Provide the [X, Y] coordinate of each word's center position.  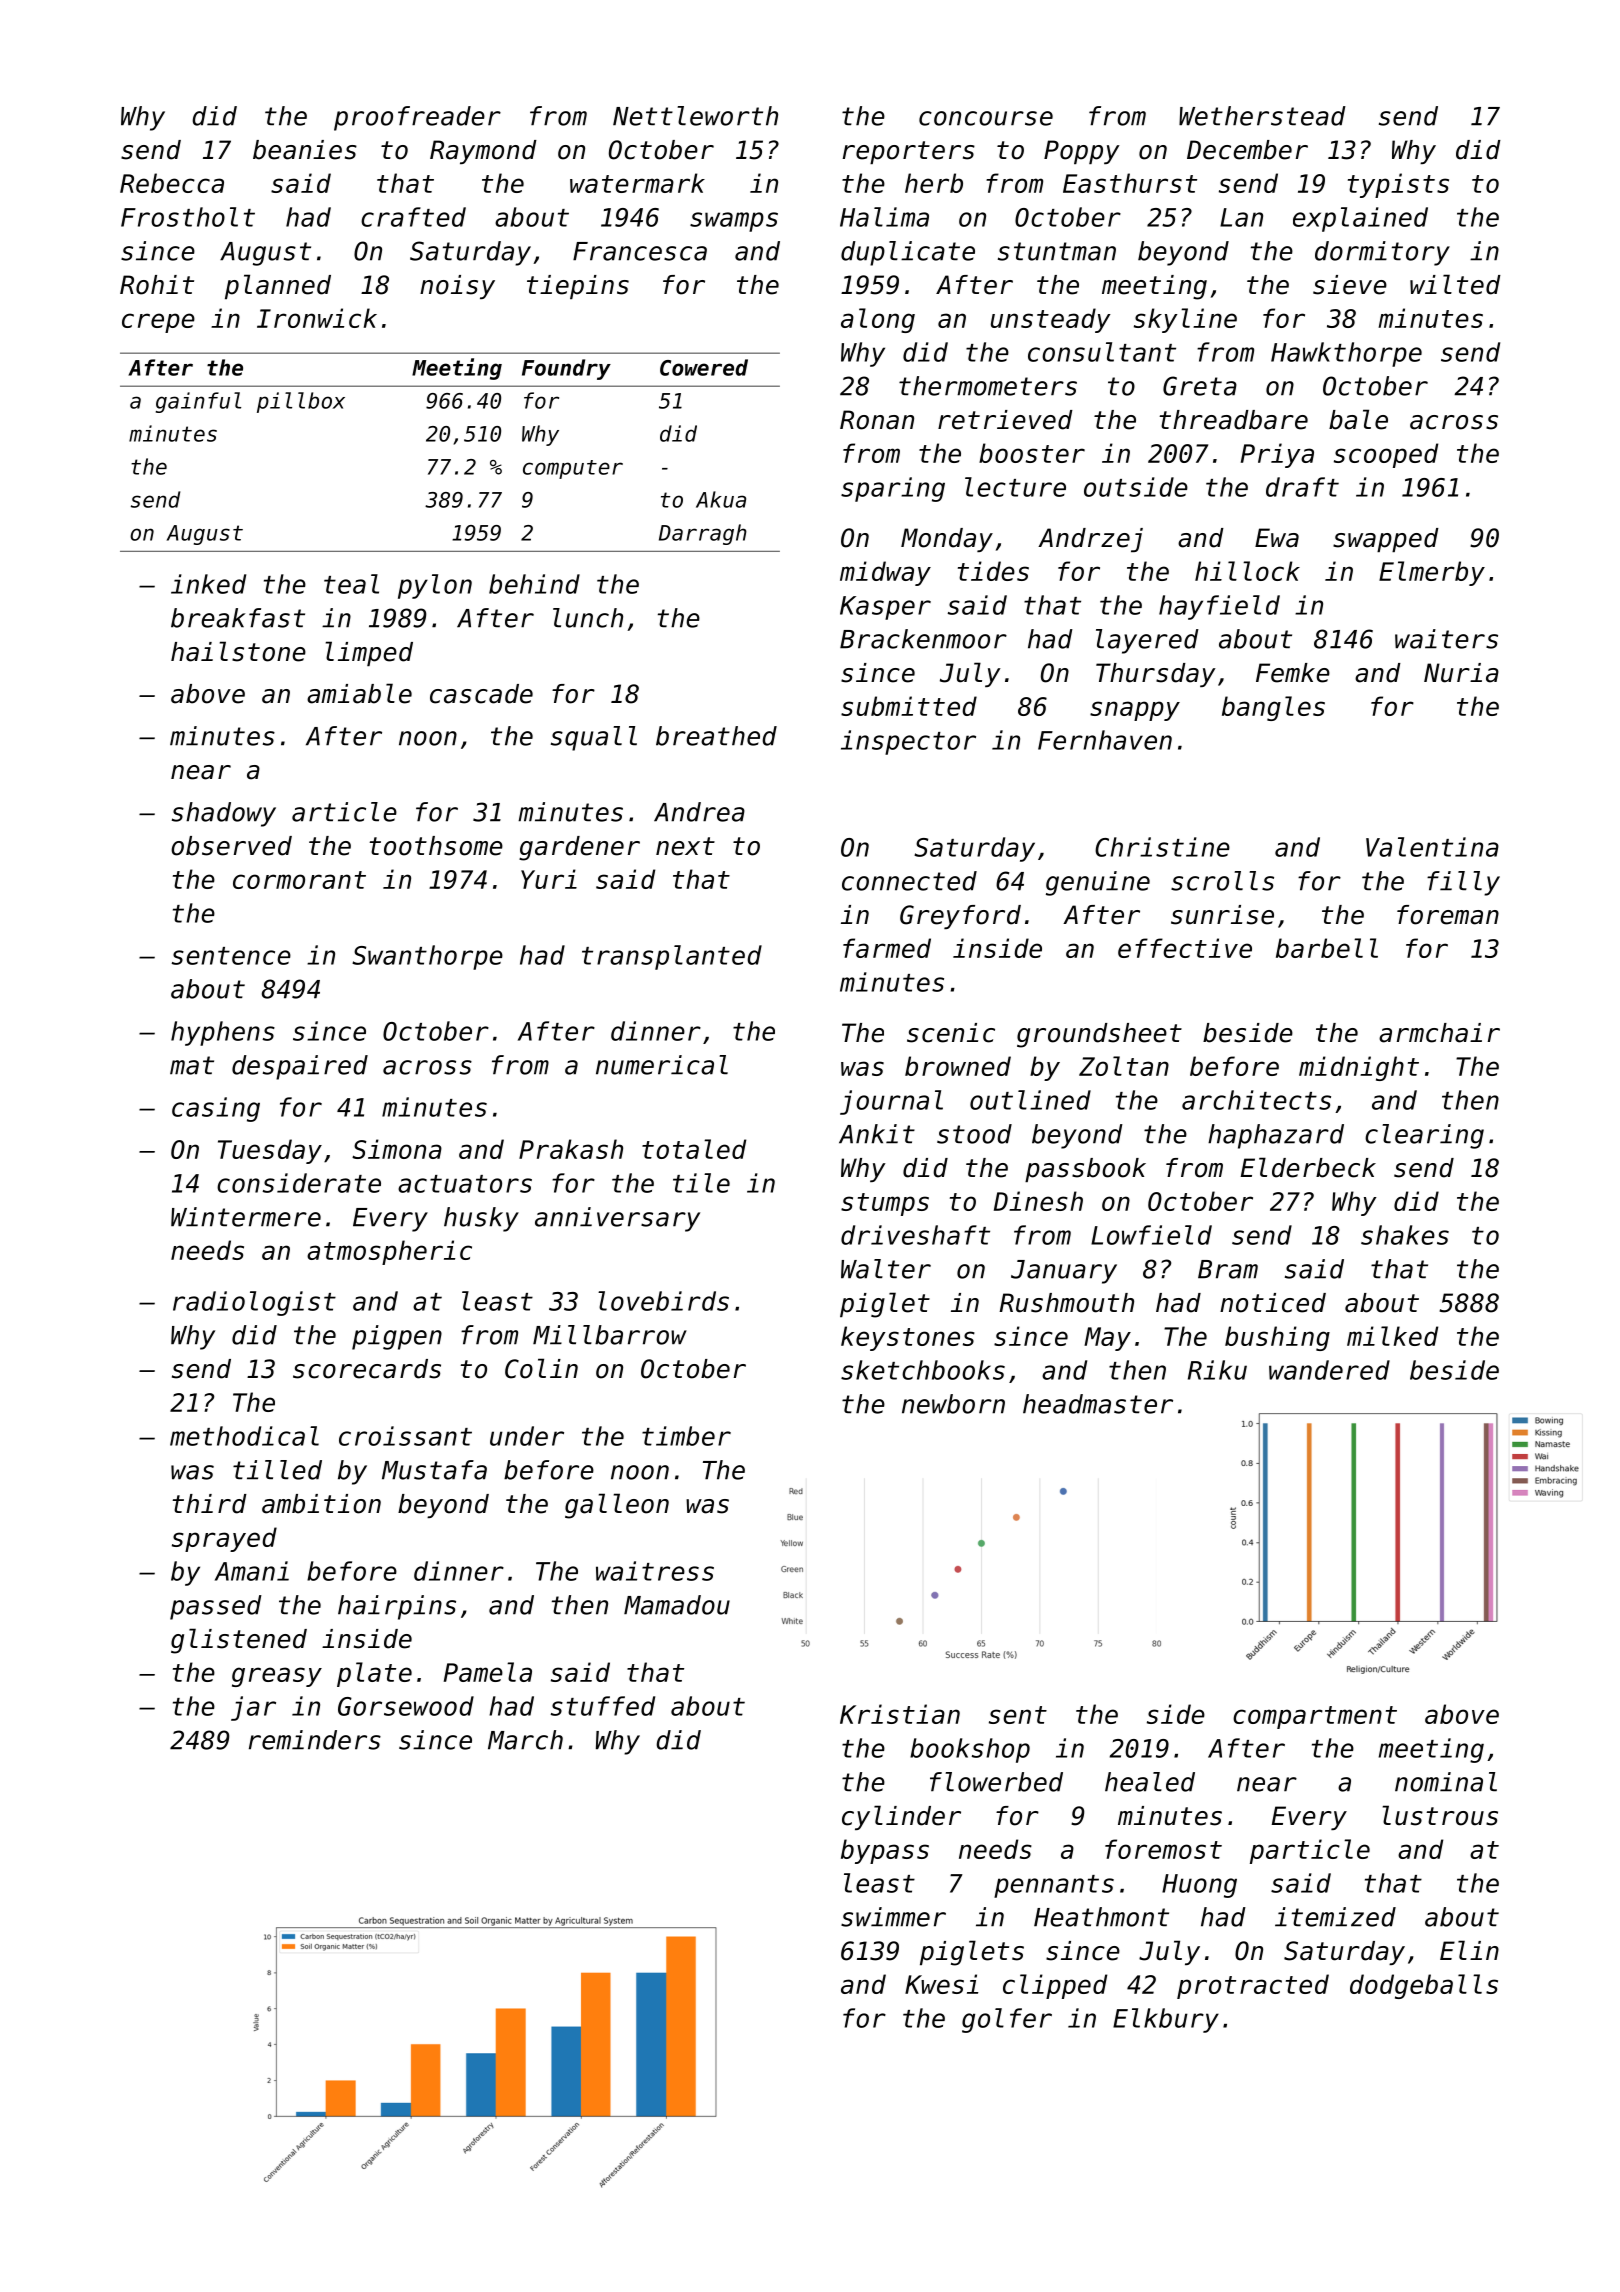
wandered [1329, 1370]
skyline [1185, 320]
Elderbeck [1308, 1167]
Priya [1277, 455]
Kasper [885, 608]
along [878, 320]
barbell [1327, 948]
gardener [579, 848]
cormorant [299, 880]
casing [216, 1109]
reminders [315, 1740]
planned [278, 286]
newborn [953, 1404]
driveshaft [915, 1235]
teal [351, 584]
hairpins [397, 1607]
